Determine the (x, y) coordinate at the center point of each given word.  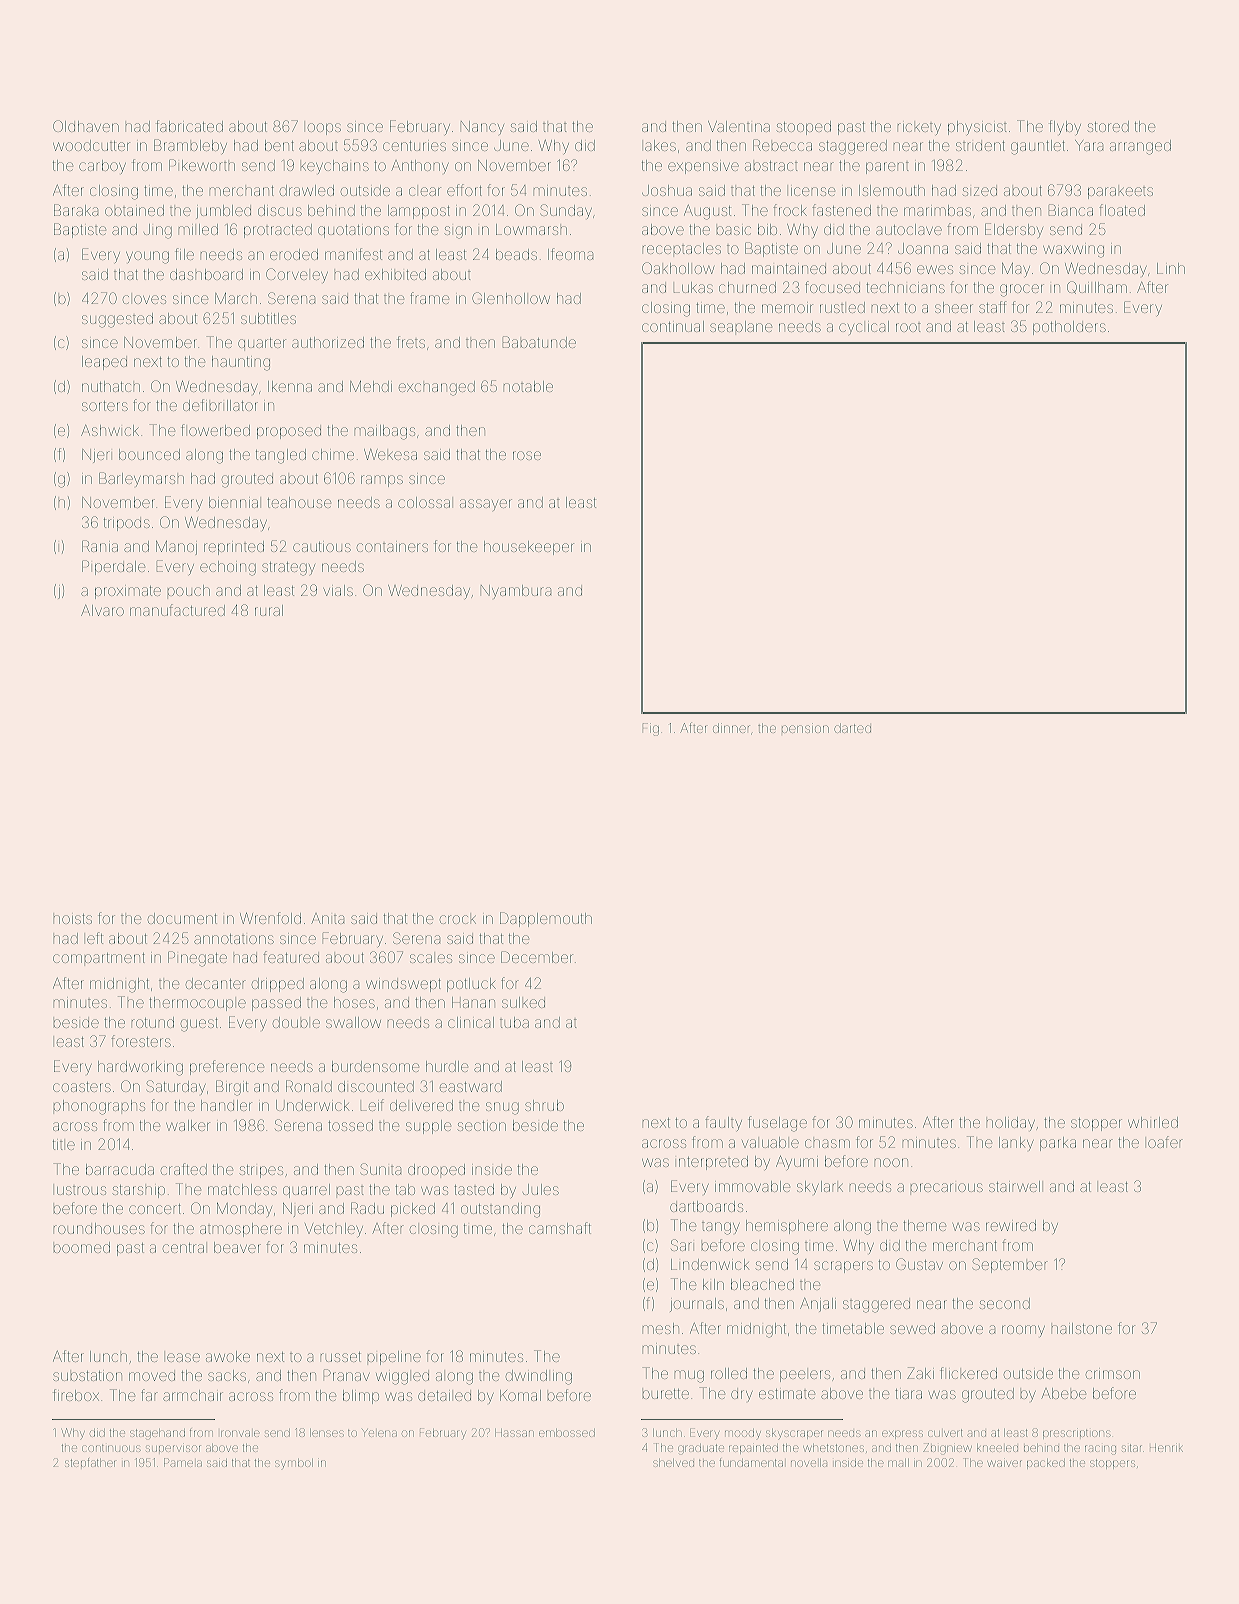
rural (269, 610)
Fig (651, 729)
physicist (977, 128)
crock (458, 919)
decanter (216, 983)
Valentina (739, 126)
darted (852, 728)
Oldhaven (86, 126)
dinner (731, 728)
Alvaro (102, 610)
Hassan (514, 1433)
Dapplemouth (546, 919)
